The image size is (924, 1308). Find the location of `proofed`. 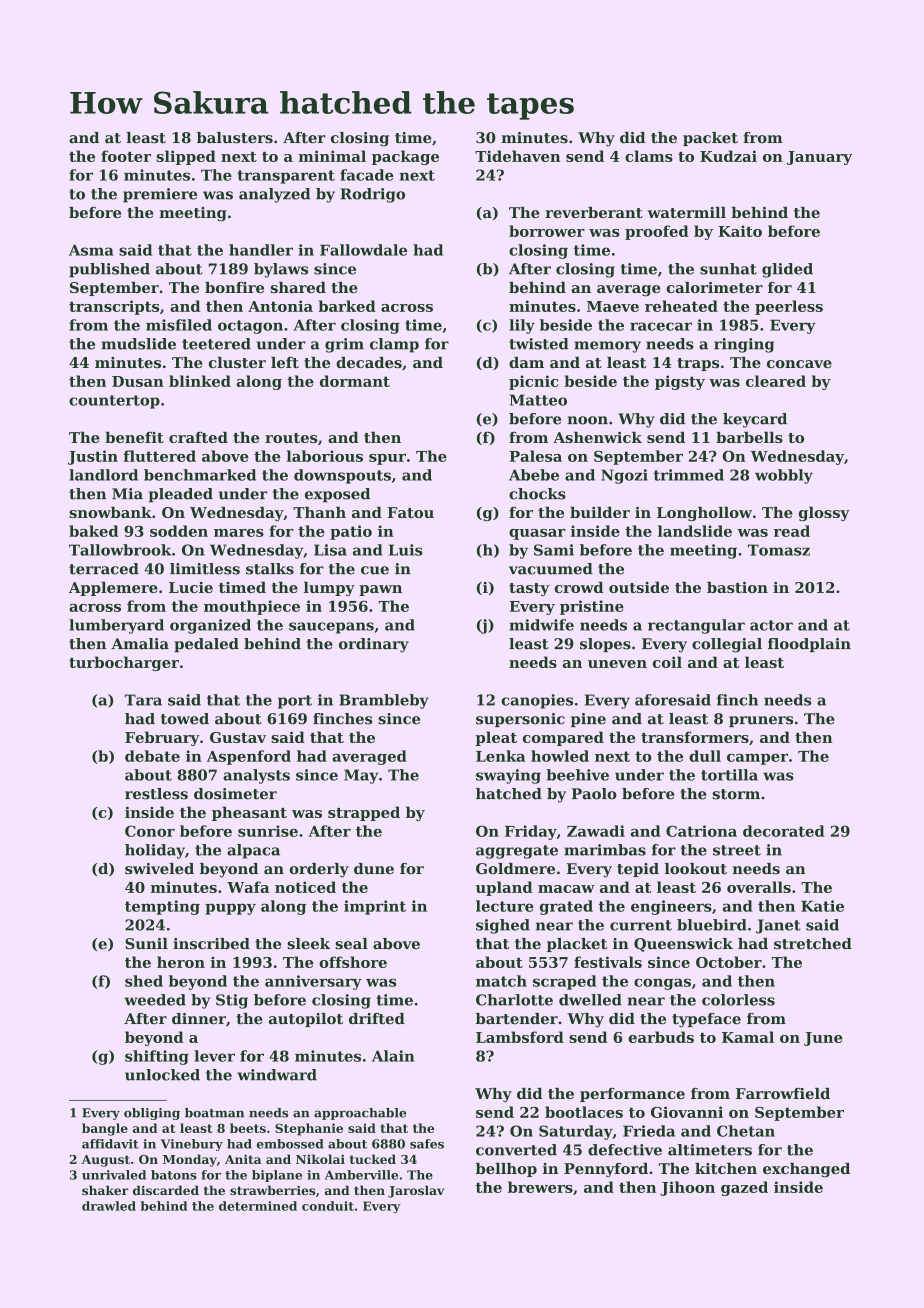

proofed is located at coordinates (657, 232).
